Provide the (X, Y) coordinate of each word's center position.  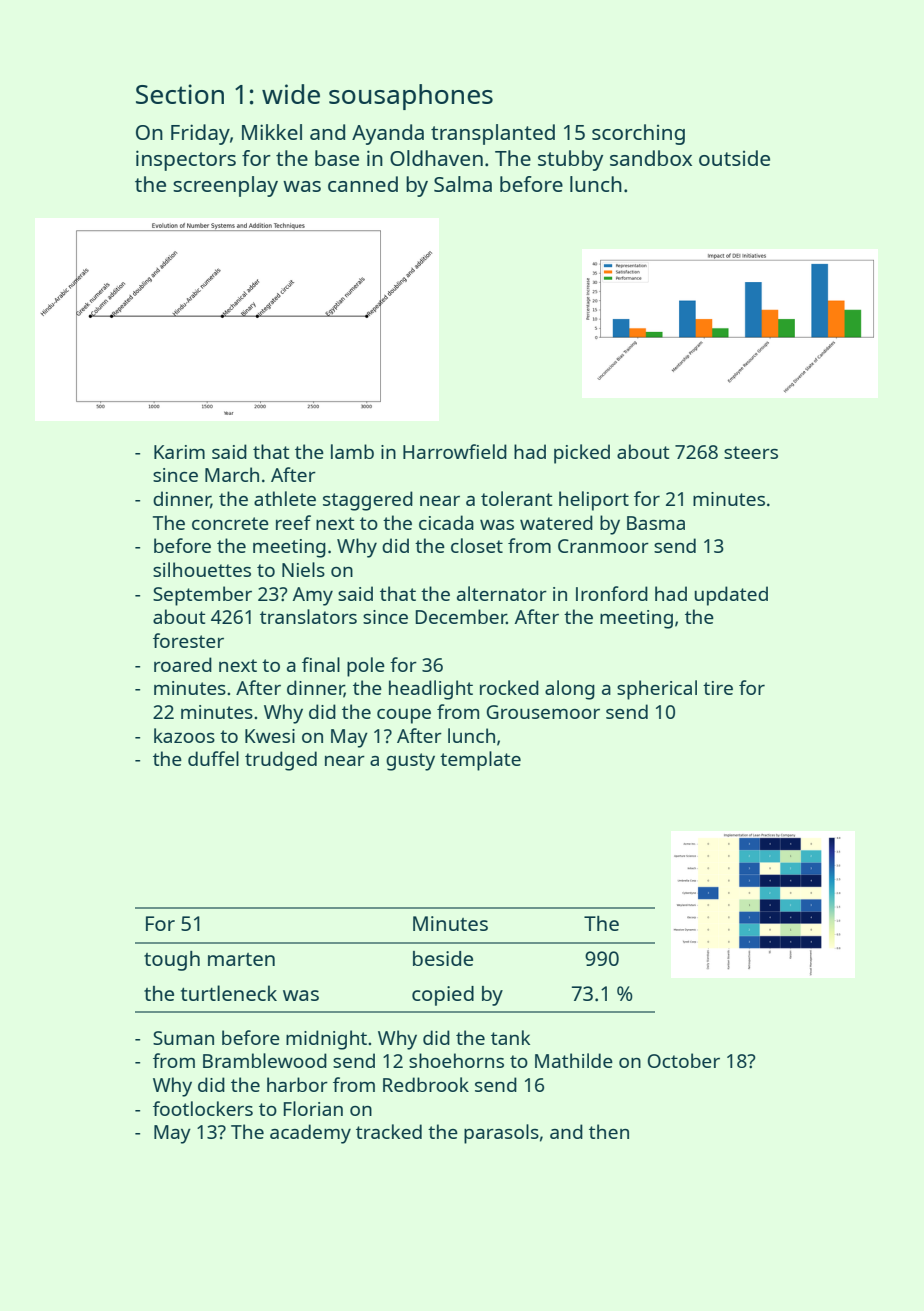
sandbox (651, 158)
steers (751, 452)
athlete (285, 498)
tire (718, 688)
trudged (281, 761)
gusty (410, 762)
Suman (183, 1038)
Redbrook (426, 1084)
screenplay (225, 186)
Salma (463, 184)
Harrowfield (455, 451)
